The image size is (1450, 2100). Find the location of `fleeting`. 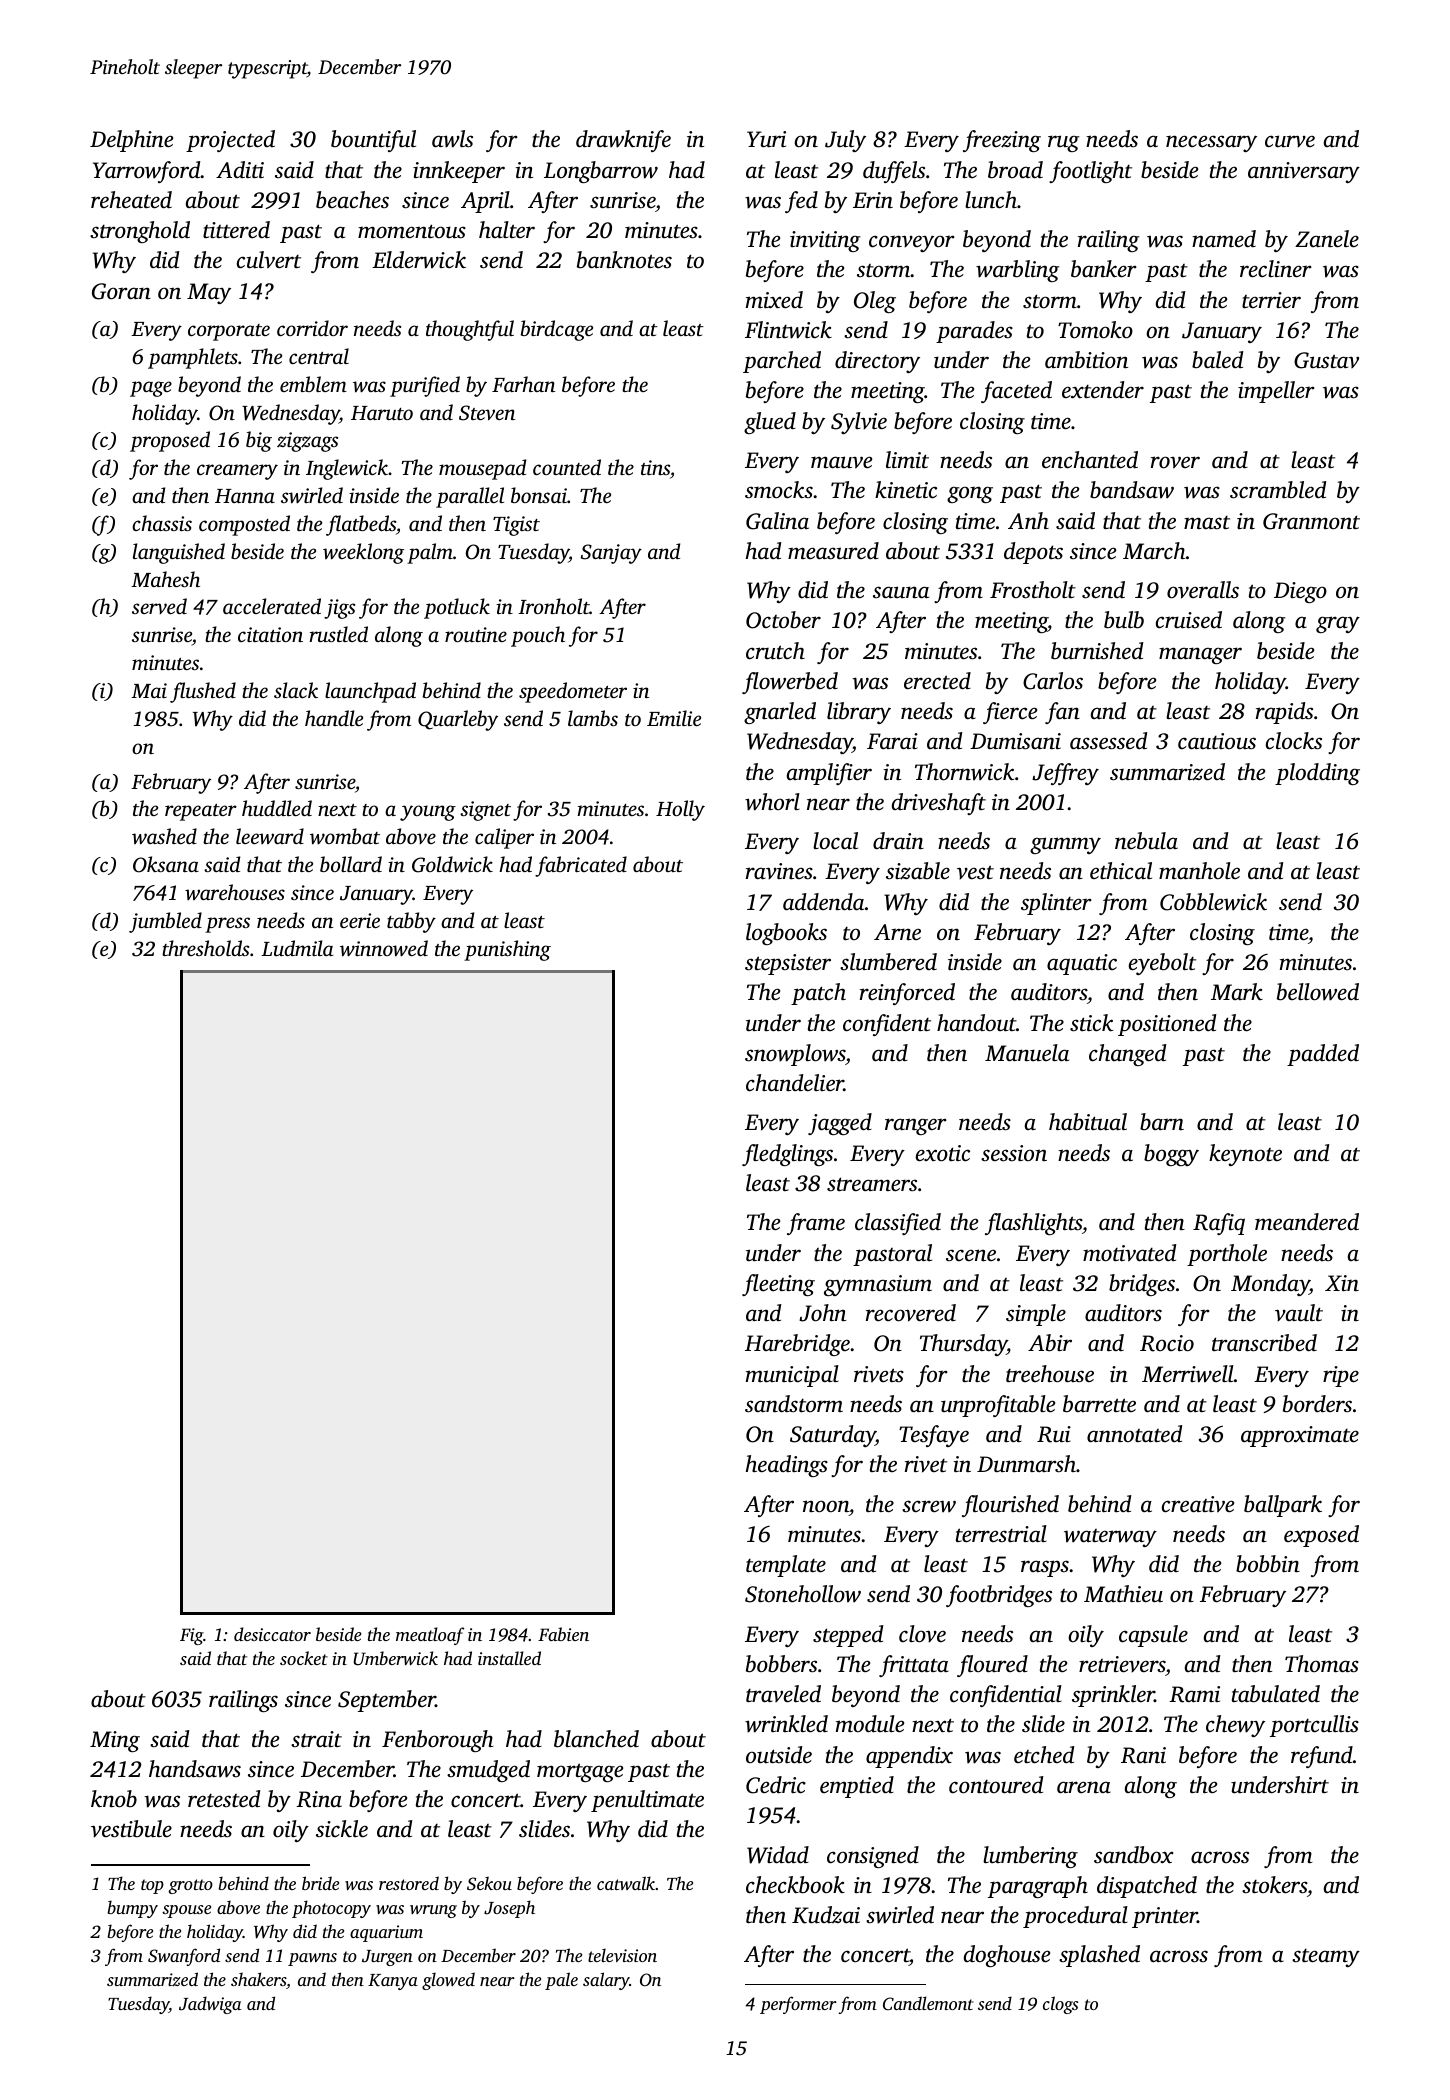

fleeting is located at coordinates (778, 1285).
